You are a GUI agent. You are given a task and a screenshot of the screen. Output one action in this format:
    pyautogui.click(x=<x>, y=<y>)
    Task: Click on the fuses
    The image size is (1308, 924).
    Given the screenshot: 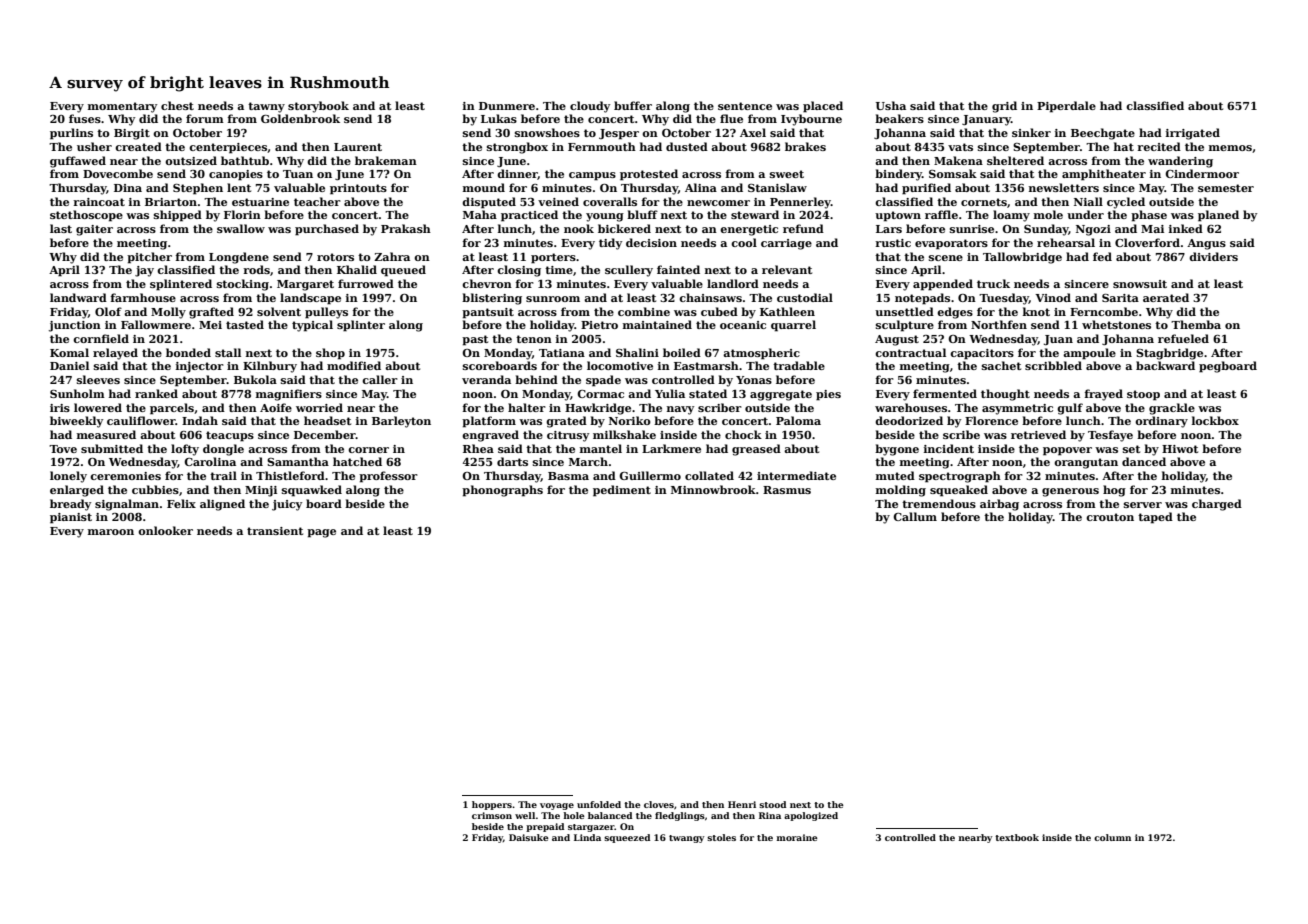 What is the action you would take?
    pyautogui.click(x=85, y=118)
